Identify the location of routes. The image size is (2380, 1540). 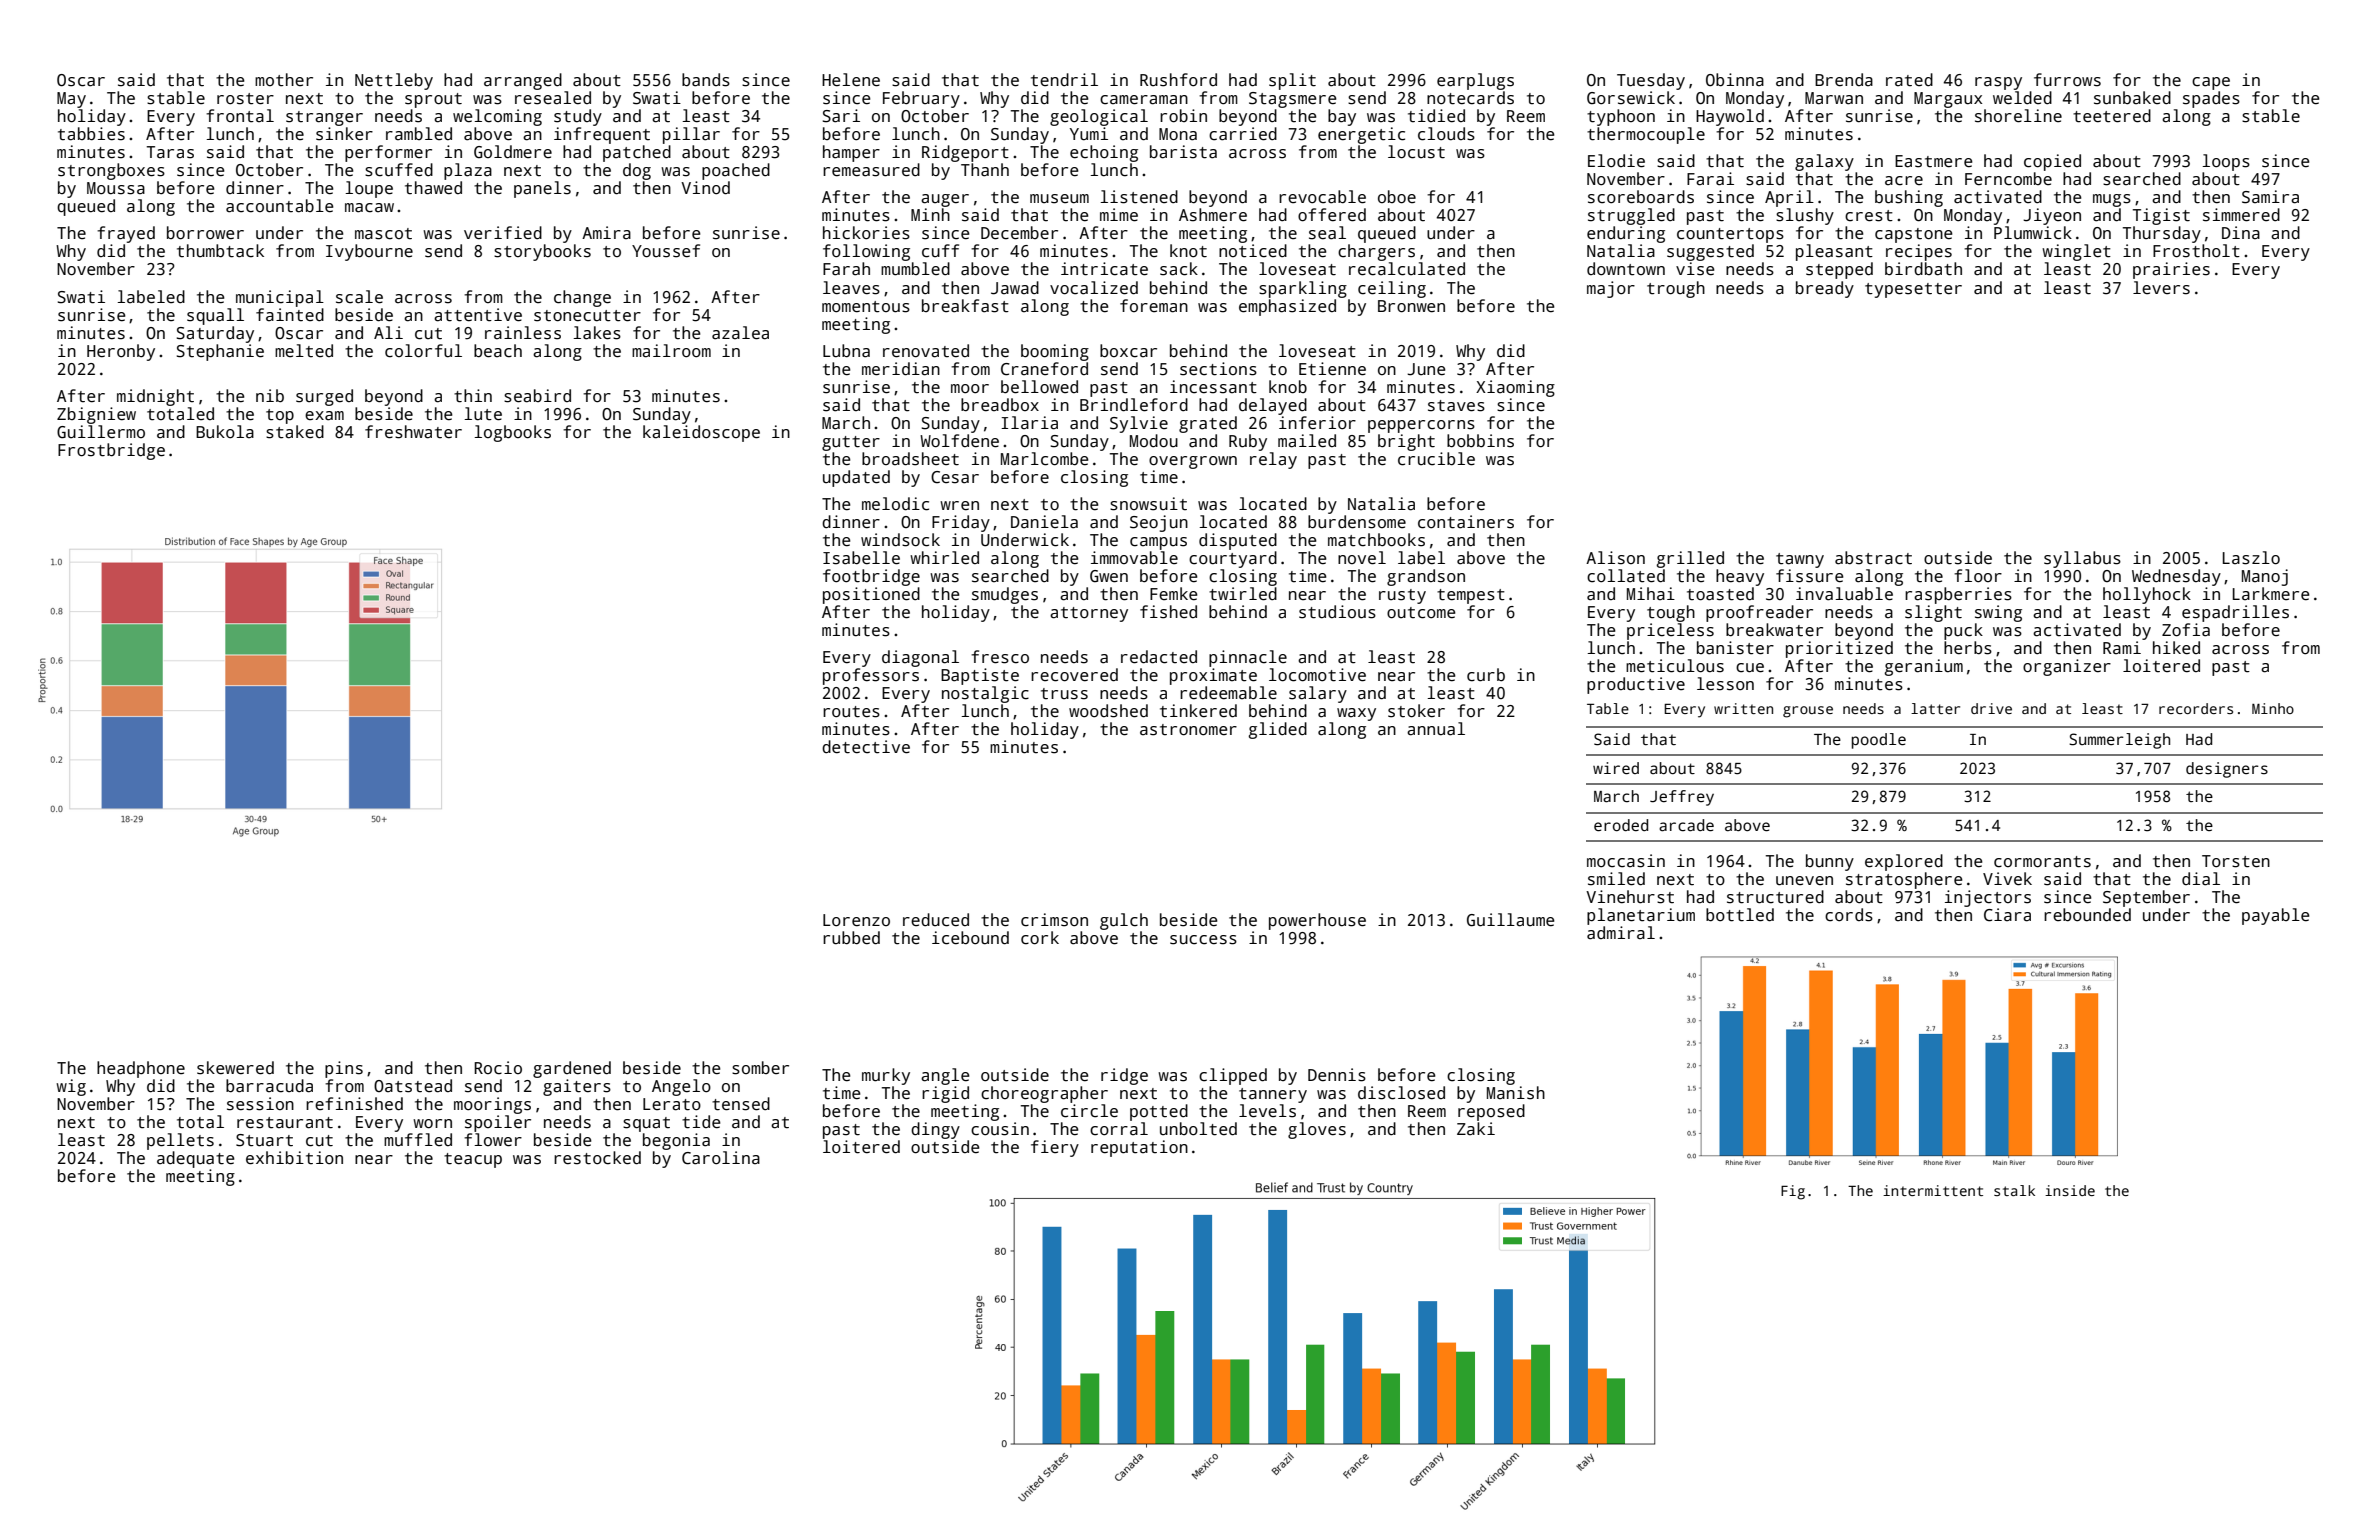
(851, 712).
